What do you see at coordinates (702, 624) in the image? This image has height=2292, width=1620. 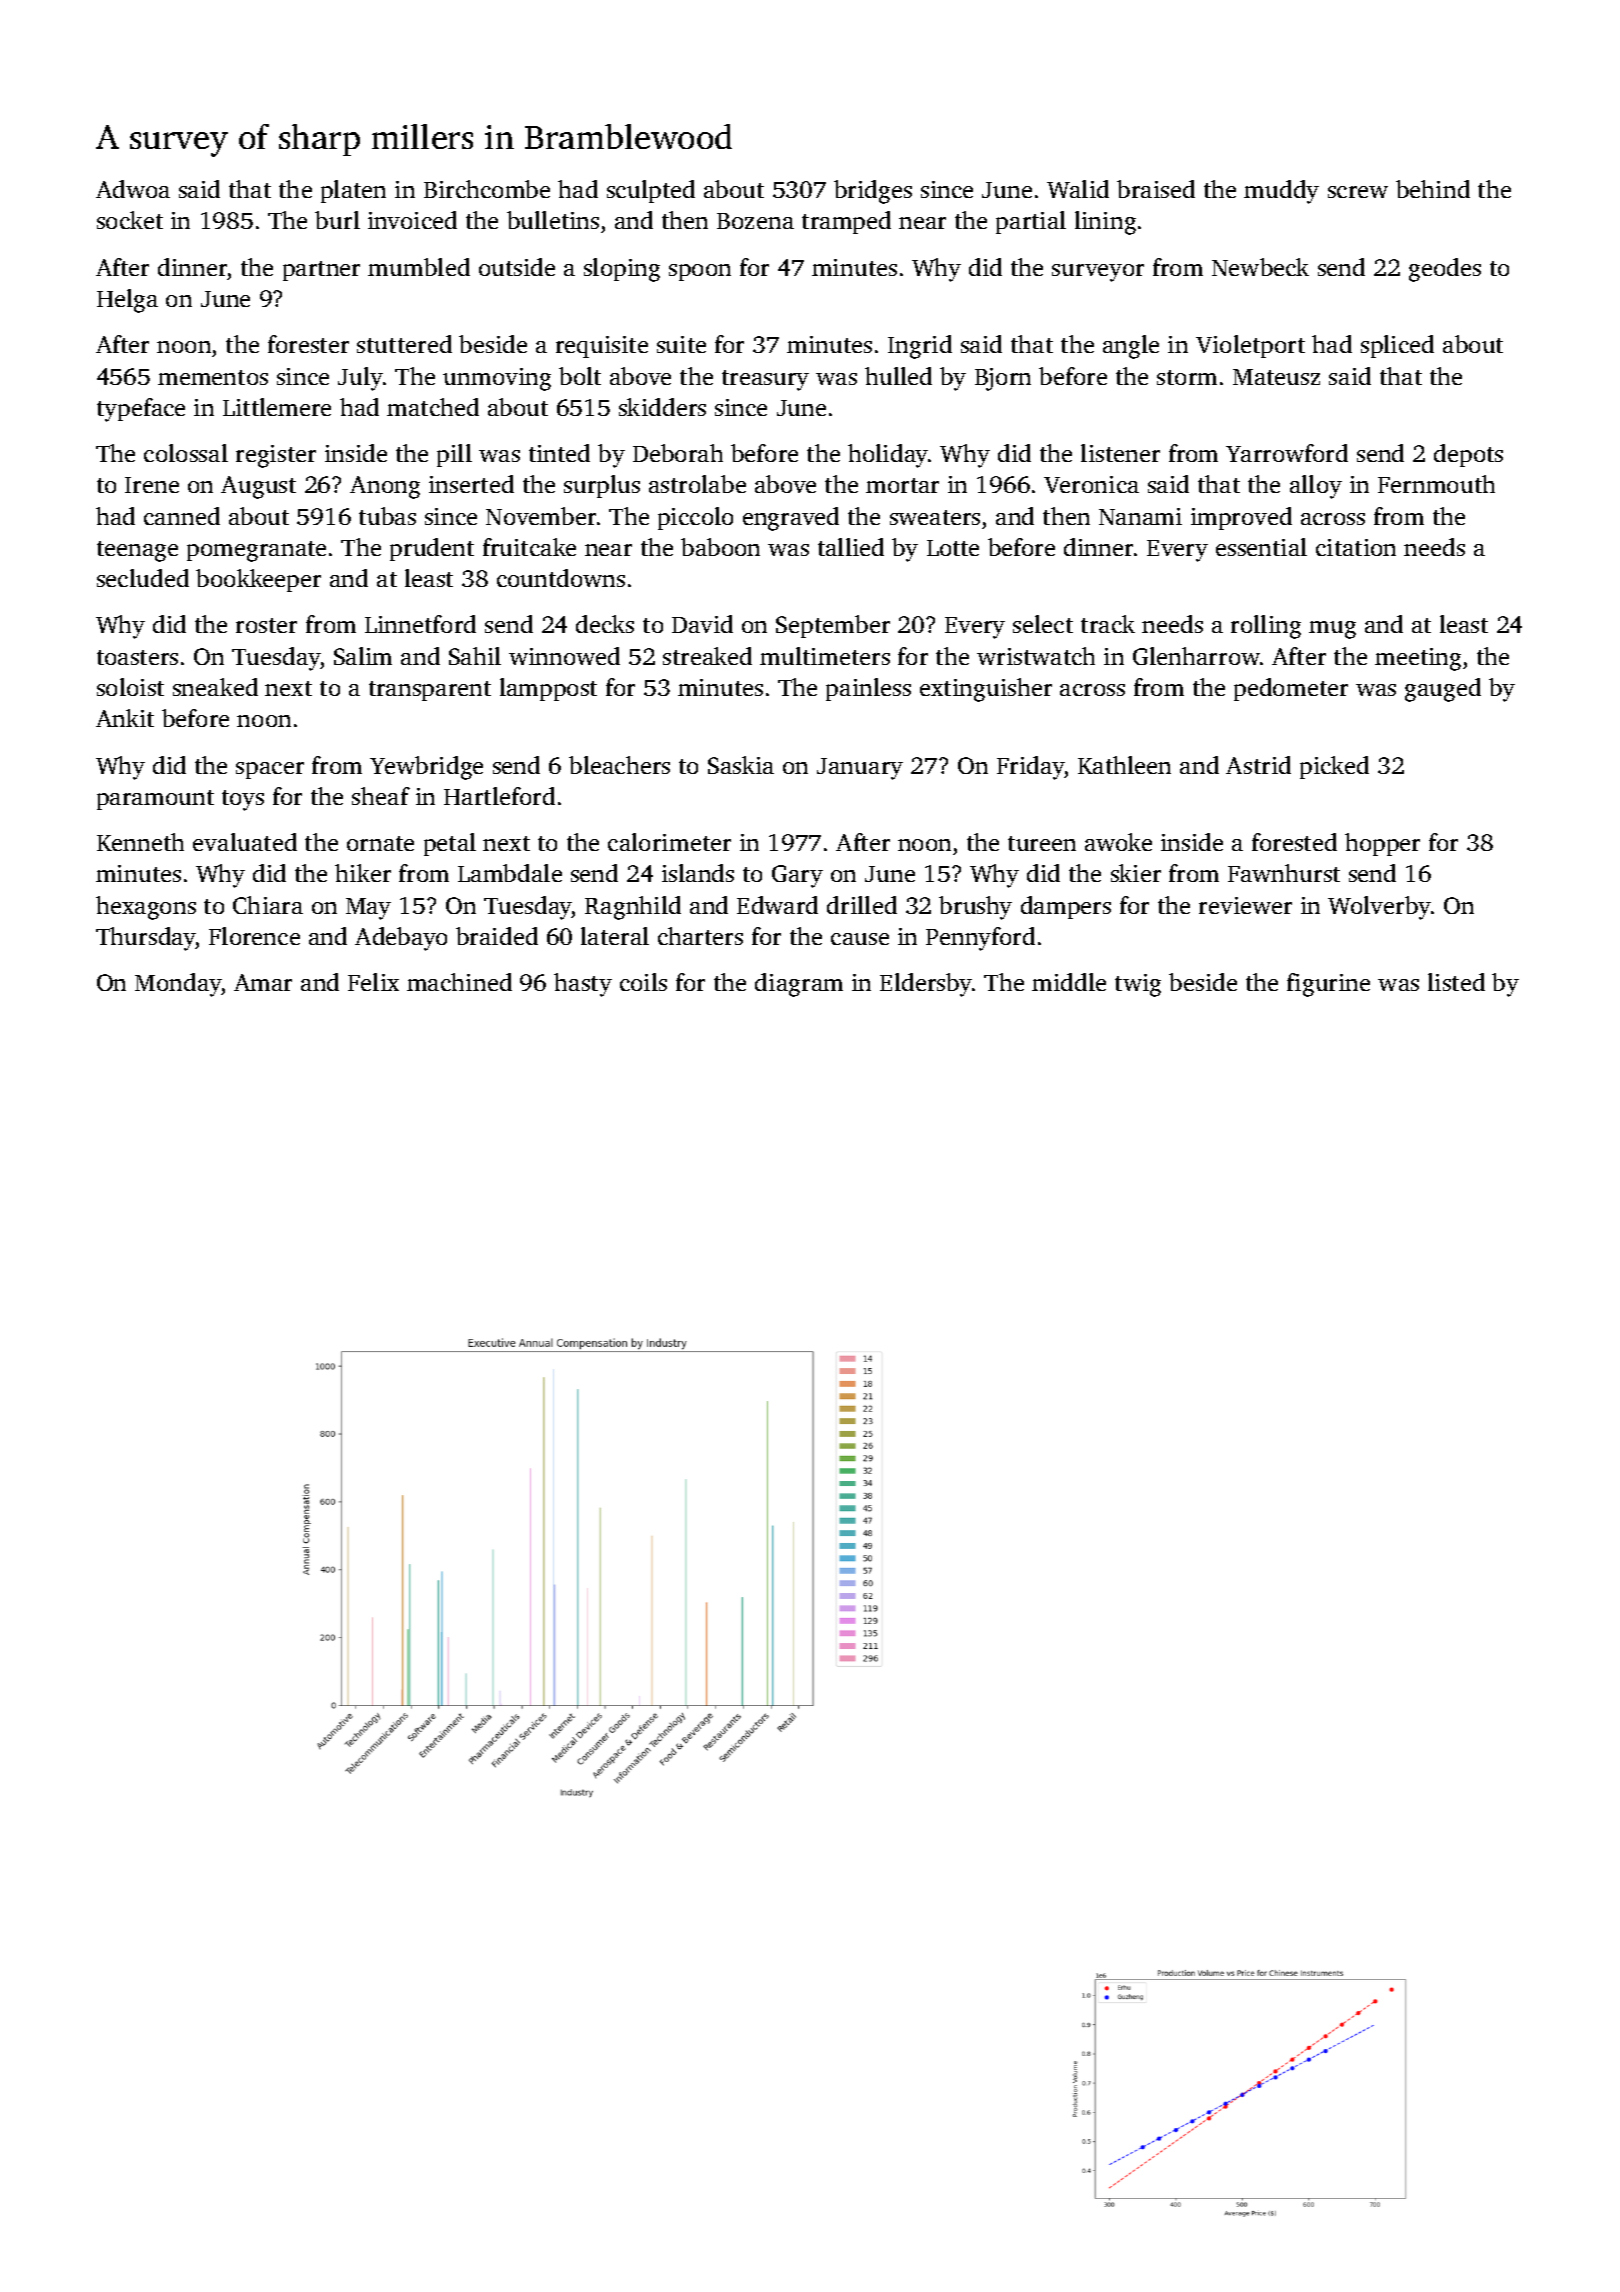 I see `David` at bounding box center [702, 624].
